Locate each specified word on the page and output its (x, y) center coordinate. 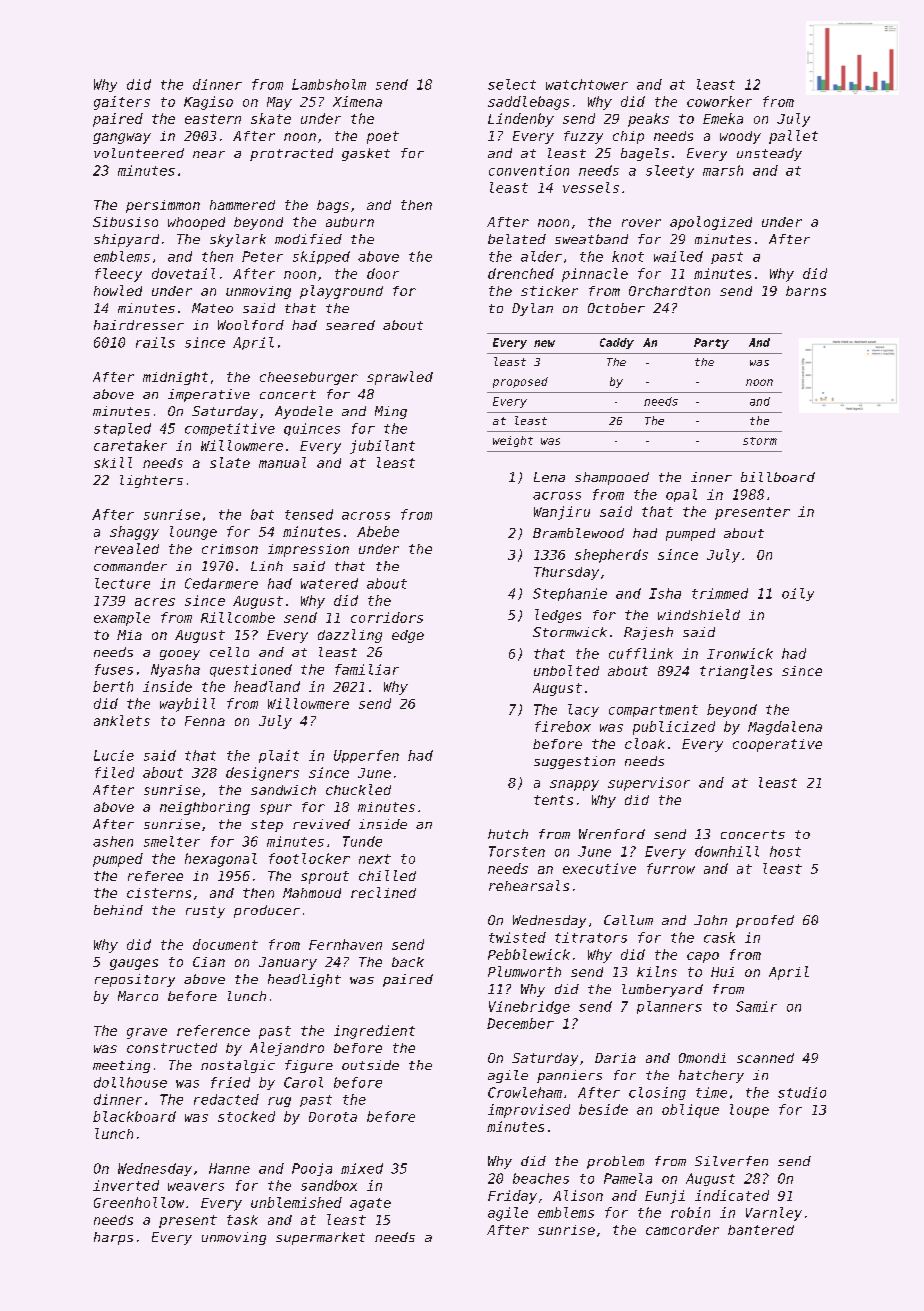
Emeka (723, 118)
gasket (366, 154)
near (209, 154)
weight (513, 441)
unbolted (566, 670)
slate (230, 462)
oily (798, 594)
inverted (126, 1185)
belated (517, 239)
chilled (387, 875)
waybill (187, 705)
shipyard (126, 240)
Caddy (617, 343)
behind (118, 910)
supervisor (649, 784)
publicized (674, 728)
